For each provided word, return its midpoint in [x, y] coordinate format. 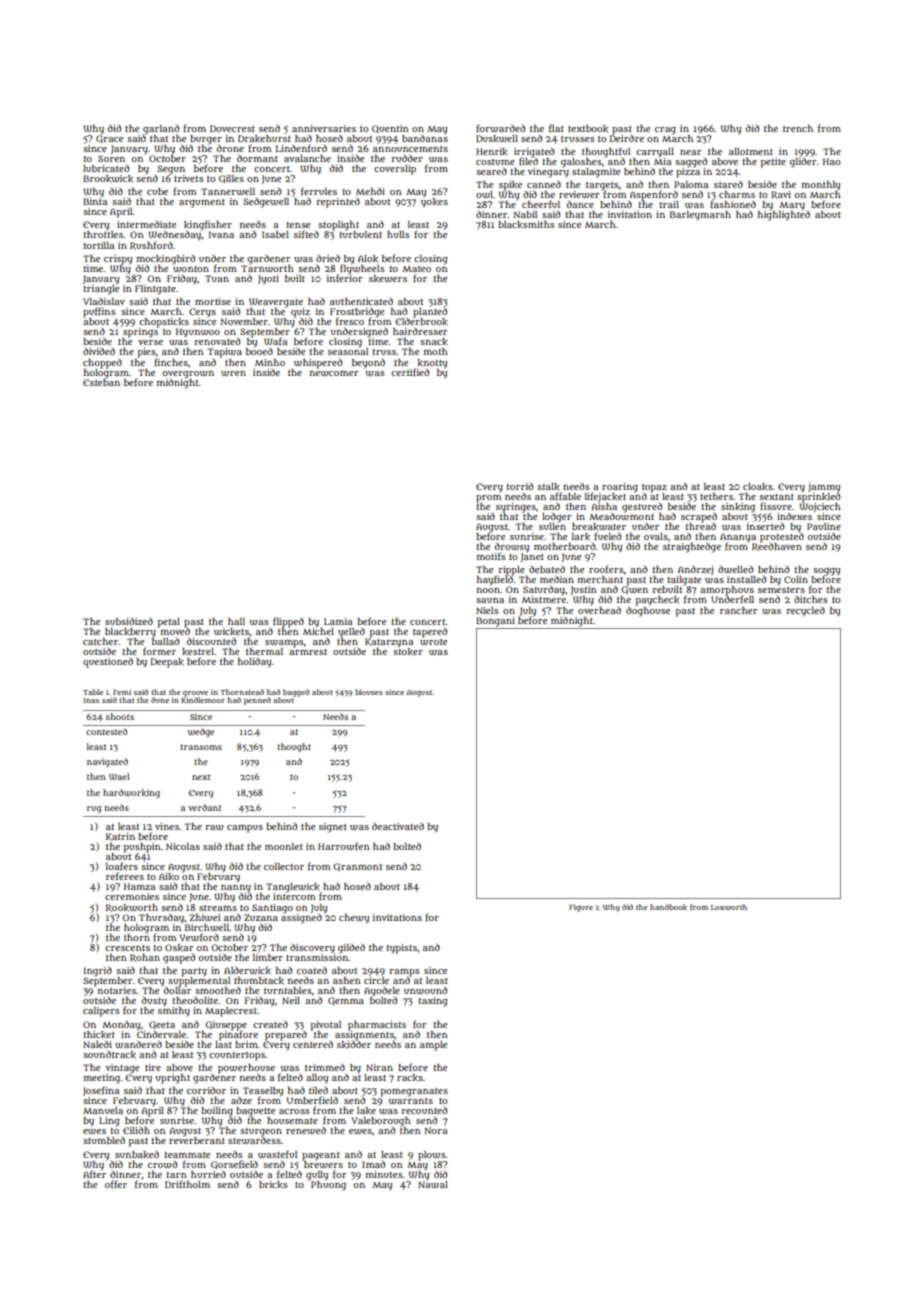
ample [433, 1046]
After [94, 1174]
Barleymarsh [700, 216]
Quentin [390, 129]
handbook [668, 907]
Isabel [275, 234]
